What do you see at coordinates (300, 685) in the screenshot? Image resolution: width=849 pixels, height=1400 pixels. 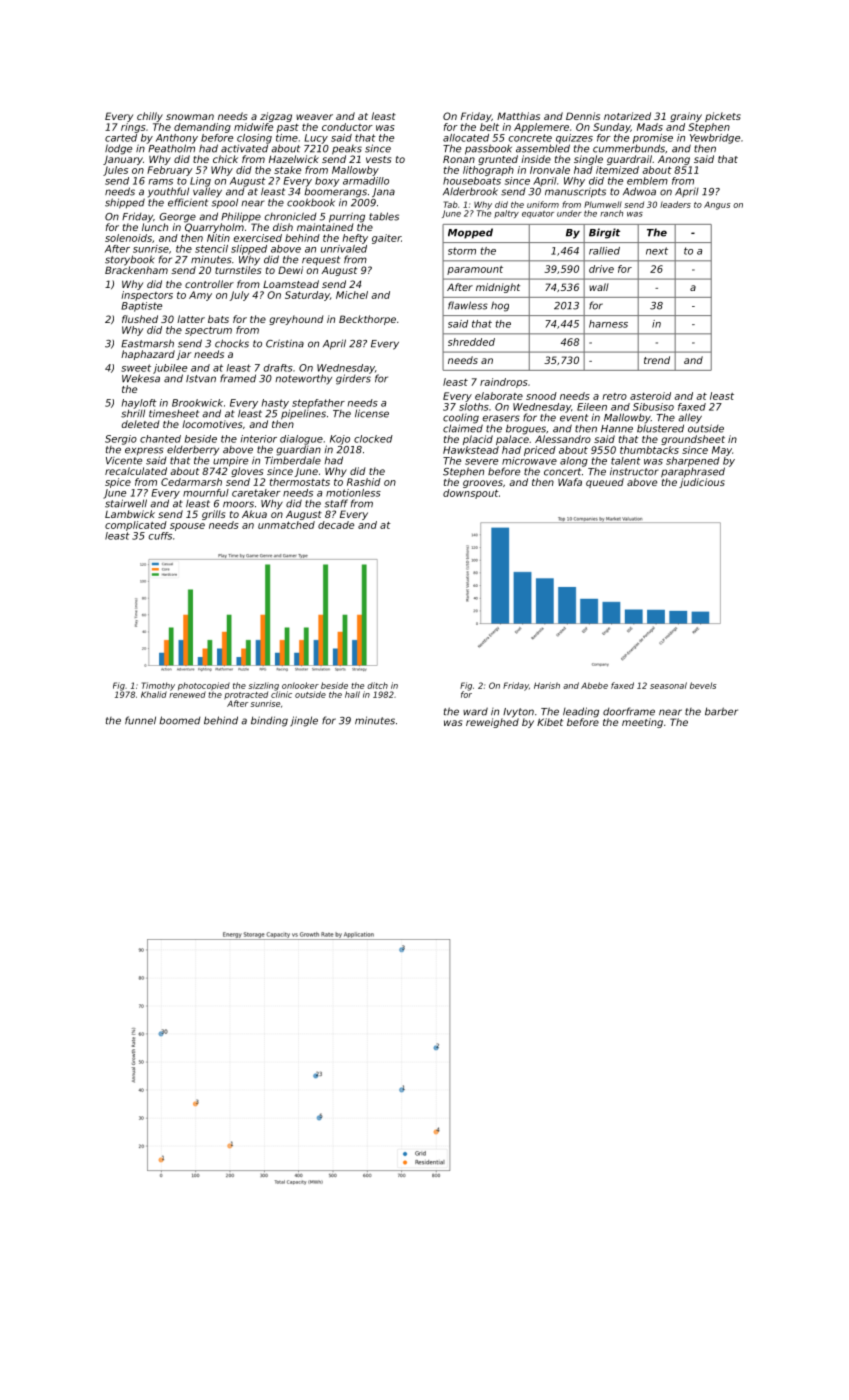 I see `onlooker` at bounding box center [300, 685].
